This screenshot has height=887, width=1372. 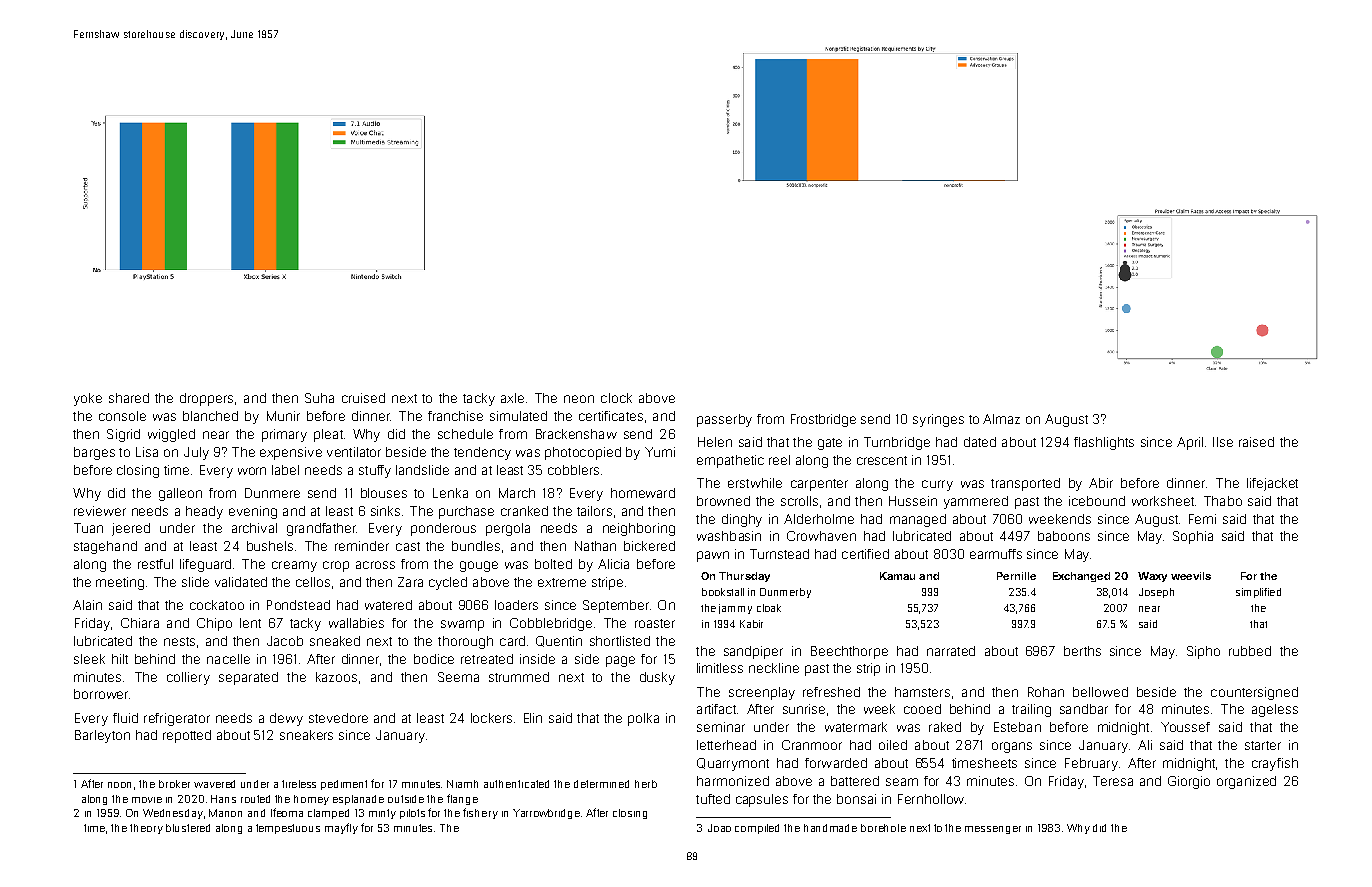 I want to click on blustered, so click(x=188, y=828).
